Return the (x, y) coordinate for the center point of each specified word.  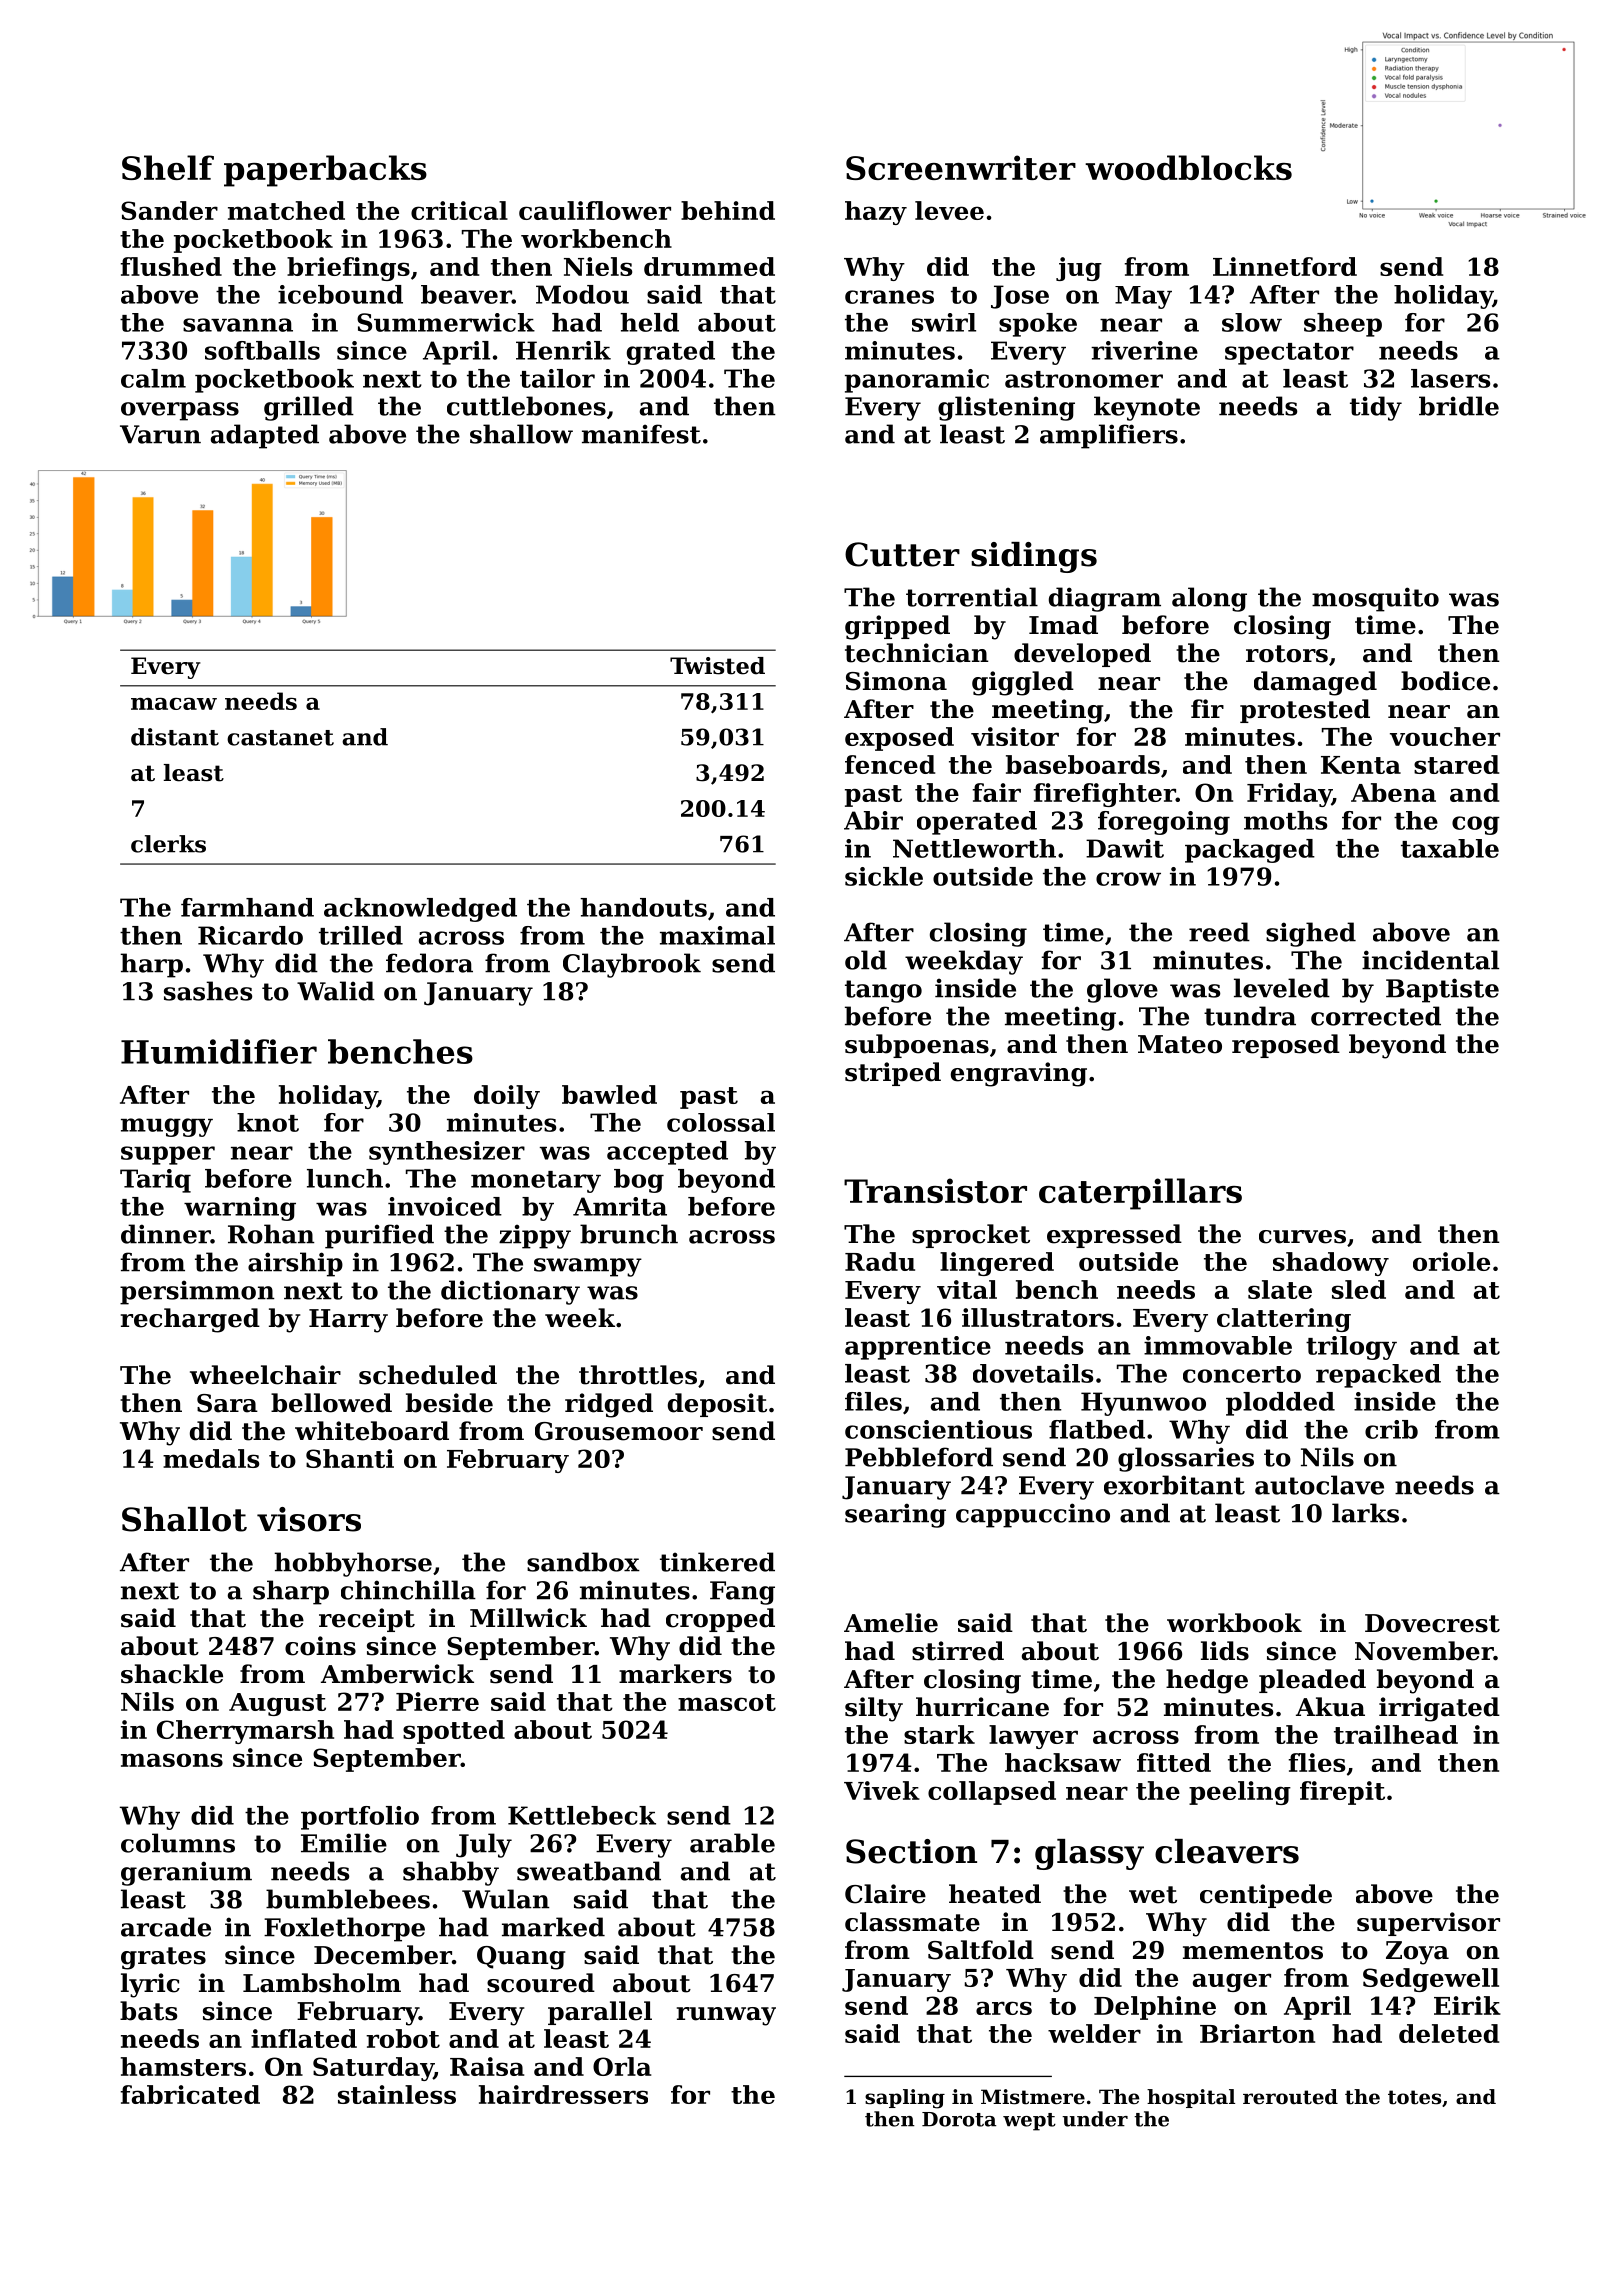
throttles (638, 1375)
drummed (709, 266)
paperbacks (325, 171)
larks (1365, 1513)
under (1095, 2119)
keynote (1147, 408)
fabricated (190, 2094)
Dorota (959, 2119)
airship (295, 1264)
